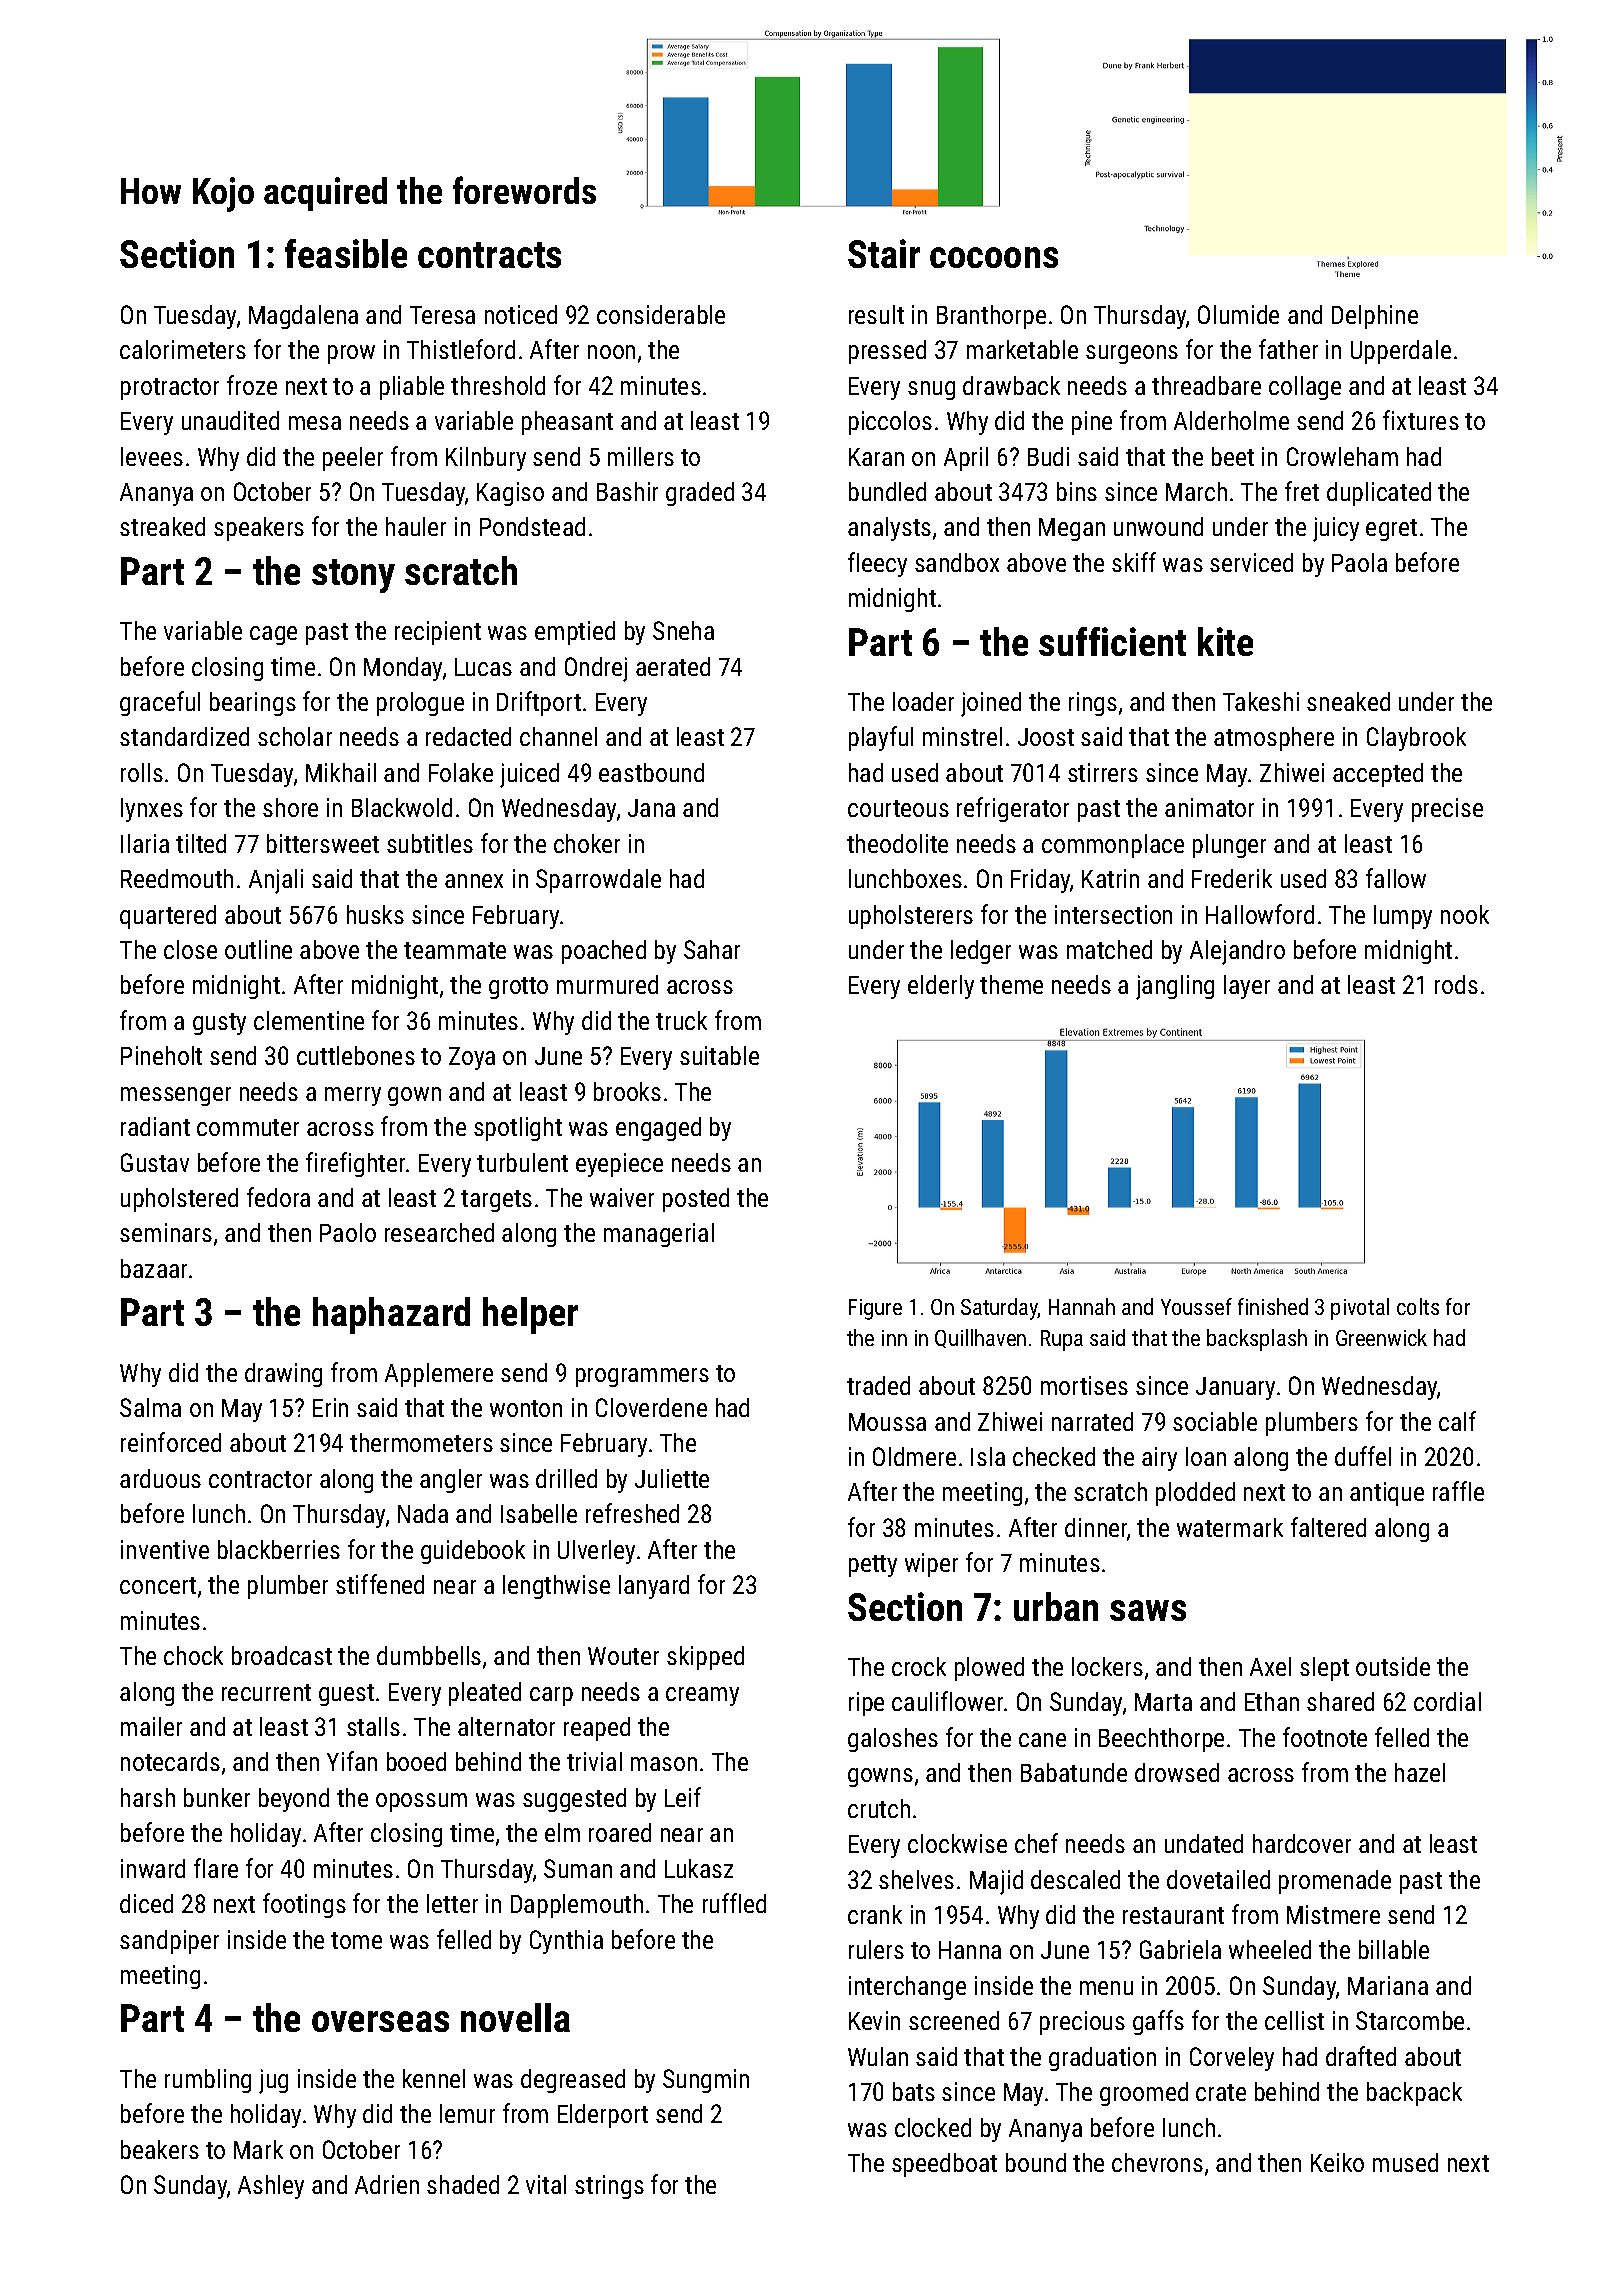 This screenshot has width=1620, height=2292. What do you see at coordinates (658, 1129) in the screenshot?
I see `engaged` at bounding box center [658, 1129].
